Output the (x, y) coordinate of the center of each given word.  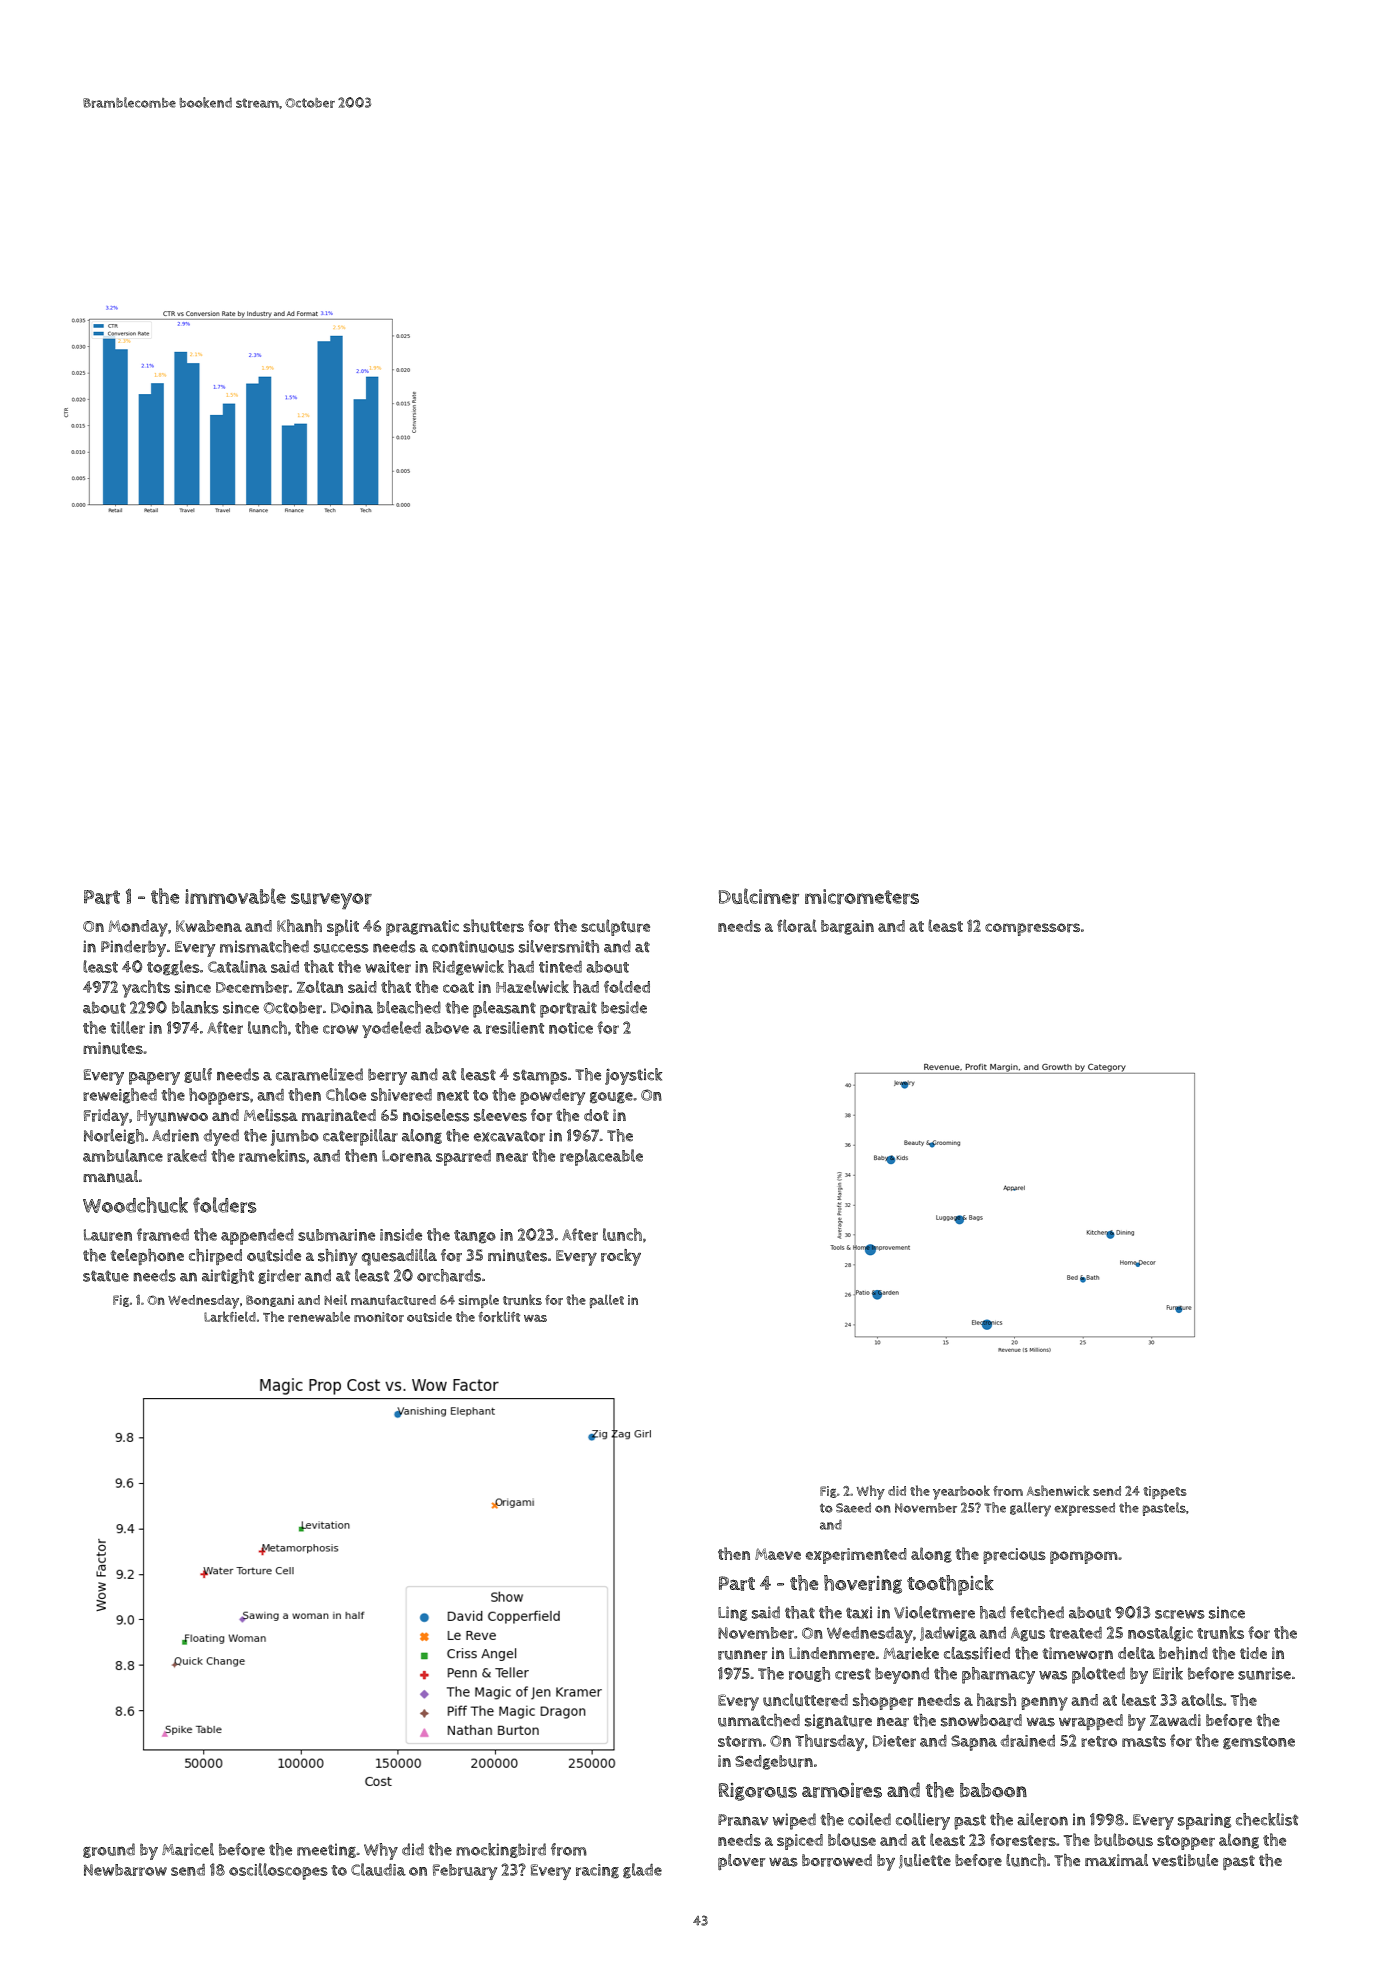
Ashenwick (1058, 1490)
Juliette (925, 1861)
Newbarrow (125, 1870)
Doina (352, 1007)
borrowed (837, 1860)
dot (596, 1115)
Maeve (778, 1554)
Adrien (175, 1135)
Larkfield (230, 1316)
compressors (1032, 929)
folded (627, 986)
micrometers (862, 897)
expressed (1084, 1509)
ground (109, 1850)
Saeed (853, 1508)
